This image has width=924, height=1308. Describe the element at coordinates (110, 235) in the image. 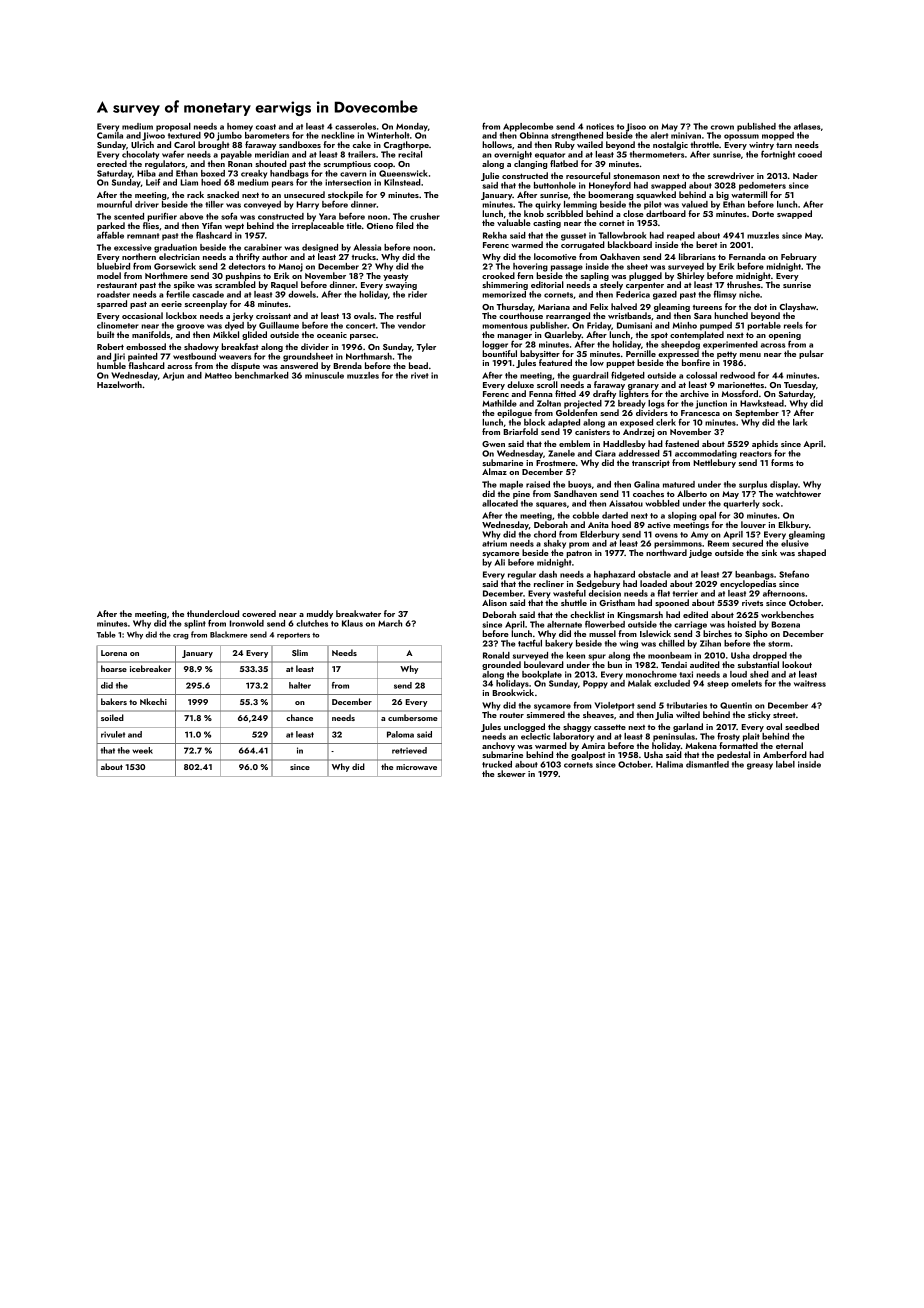

I see `affable` at that location.
